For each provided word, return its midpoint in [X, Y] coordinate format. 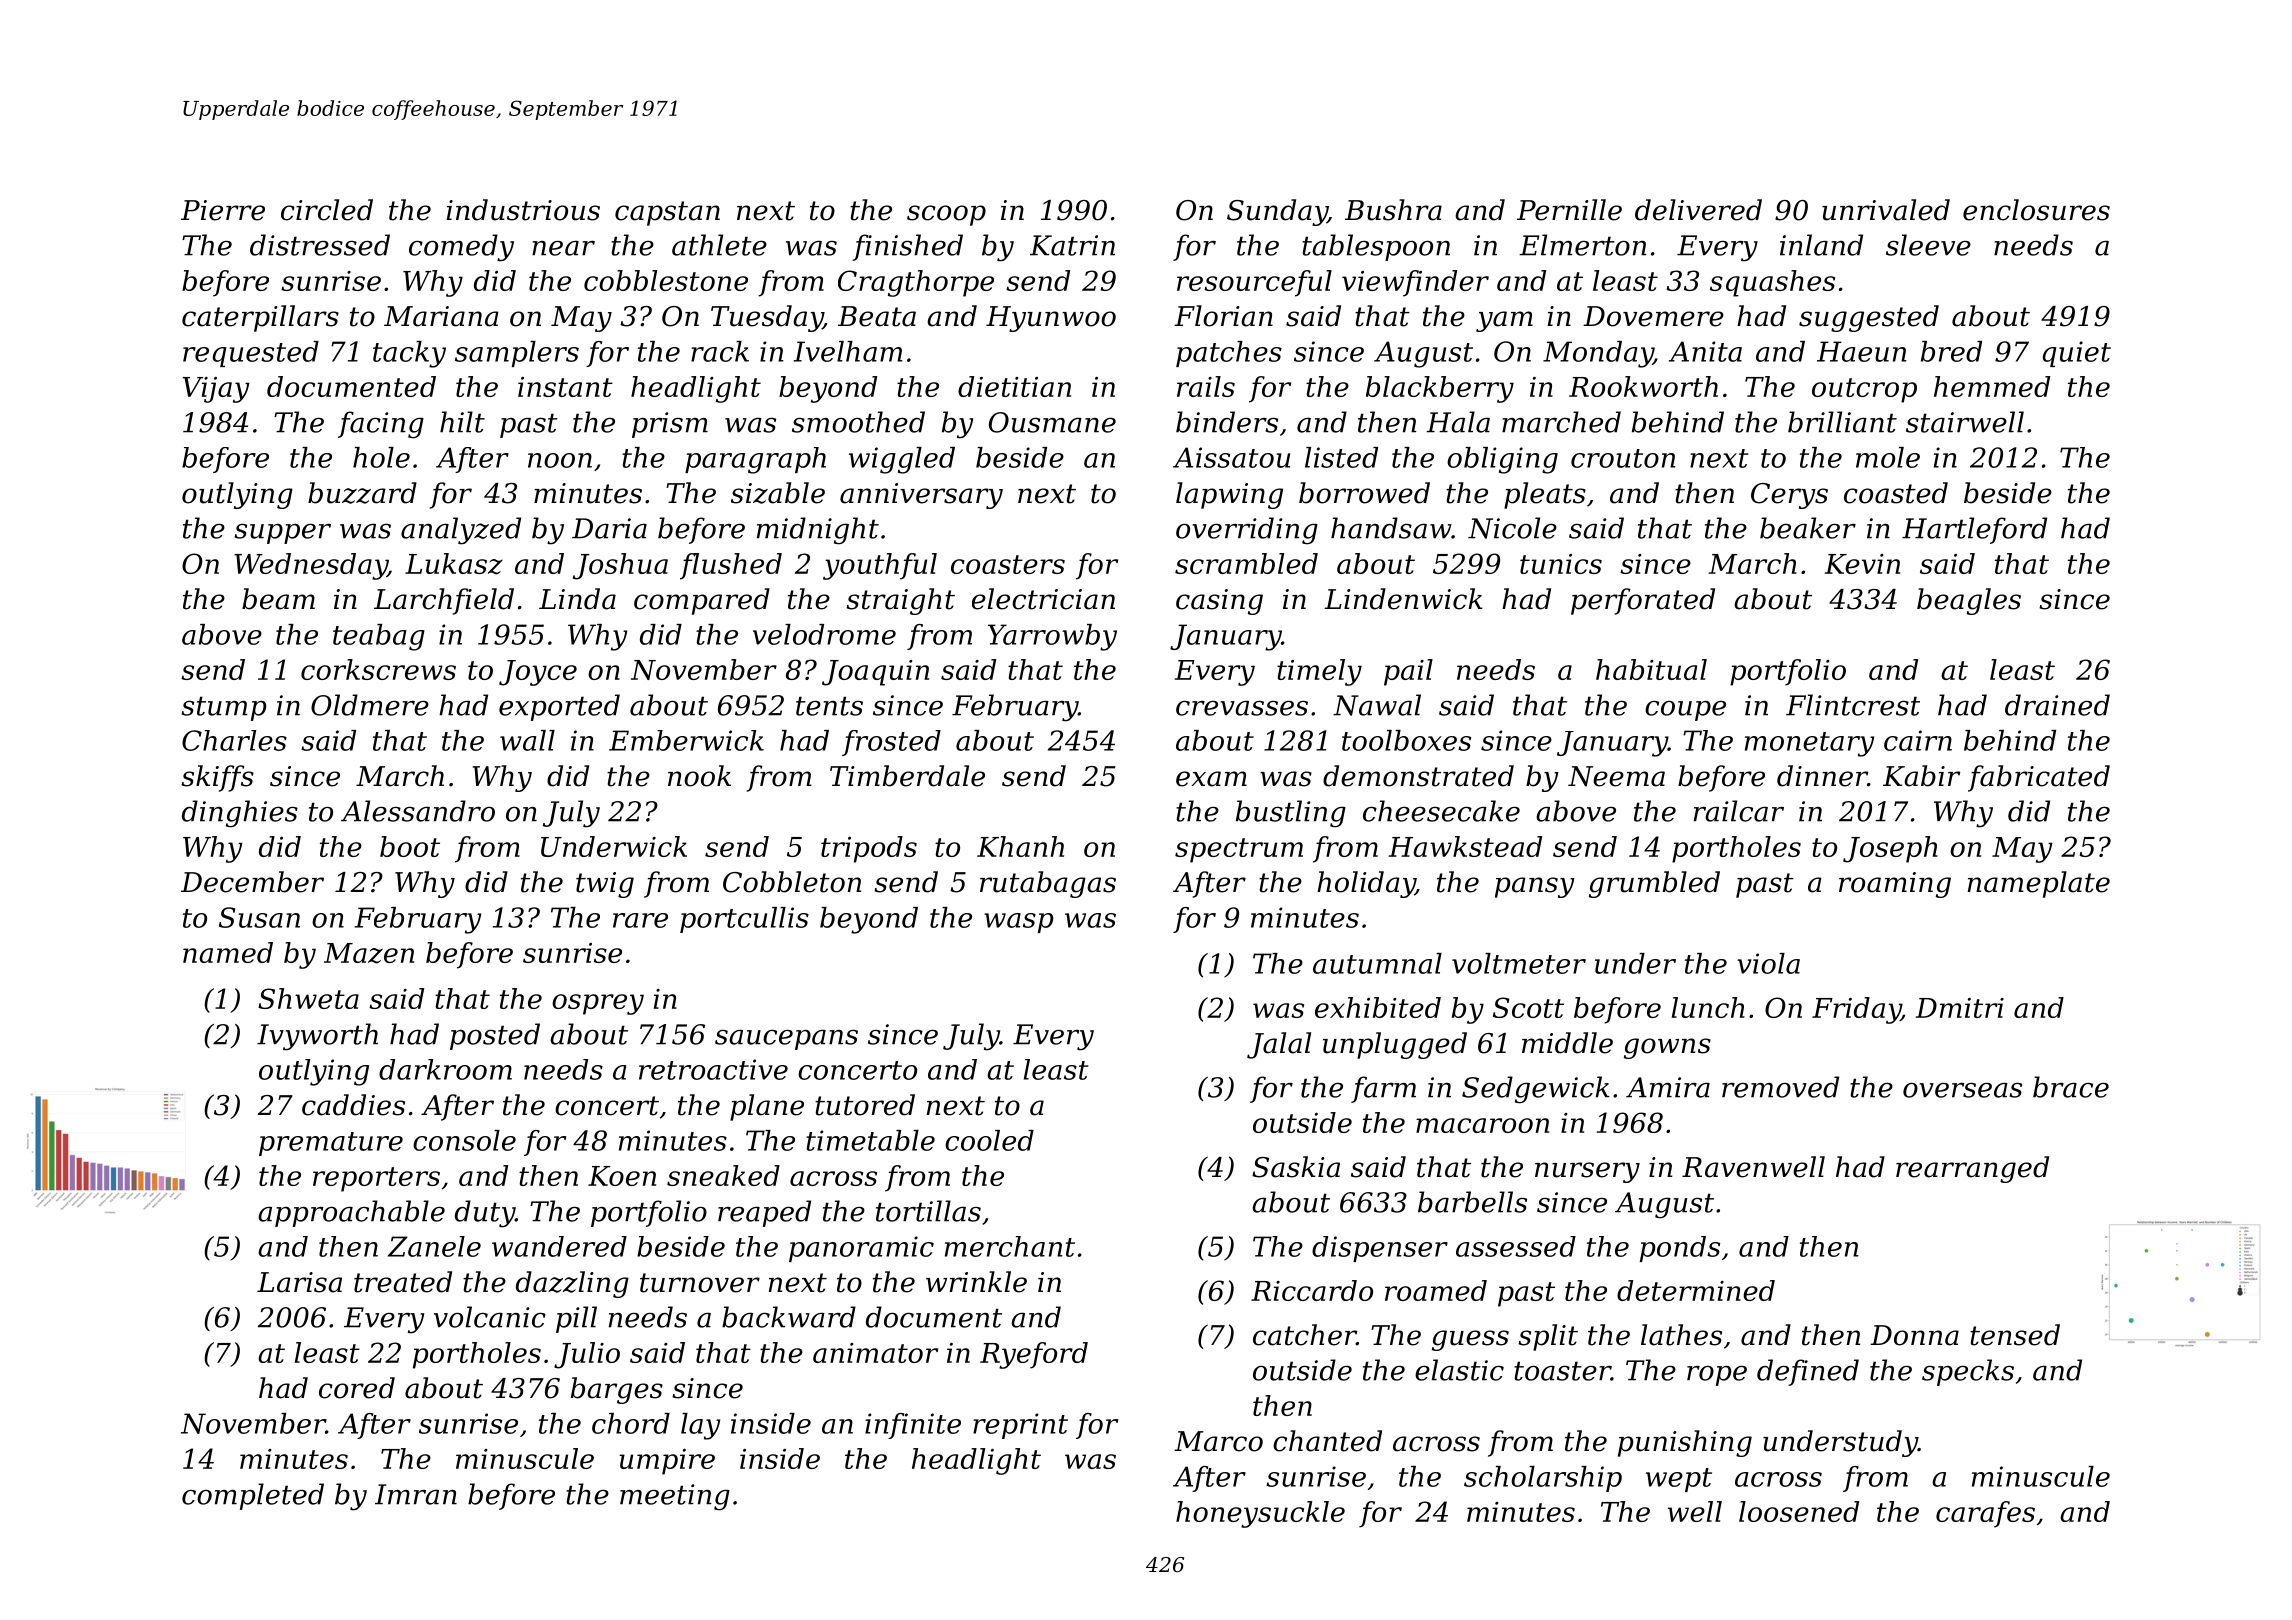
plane [767, 1107]
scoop [946, 215]
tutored [865, 1105]
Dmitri [1959, 1008]
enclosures [2036, 210]
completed [253, 1496]
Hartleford [1974, 530]
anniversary [921, 496]
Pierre [223, 210]
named [228, 952]
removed [1780, 1087]
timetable [870, 1140]
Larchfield [444, 601]
